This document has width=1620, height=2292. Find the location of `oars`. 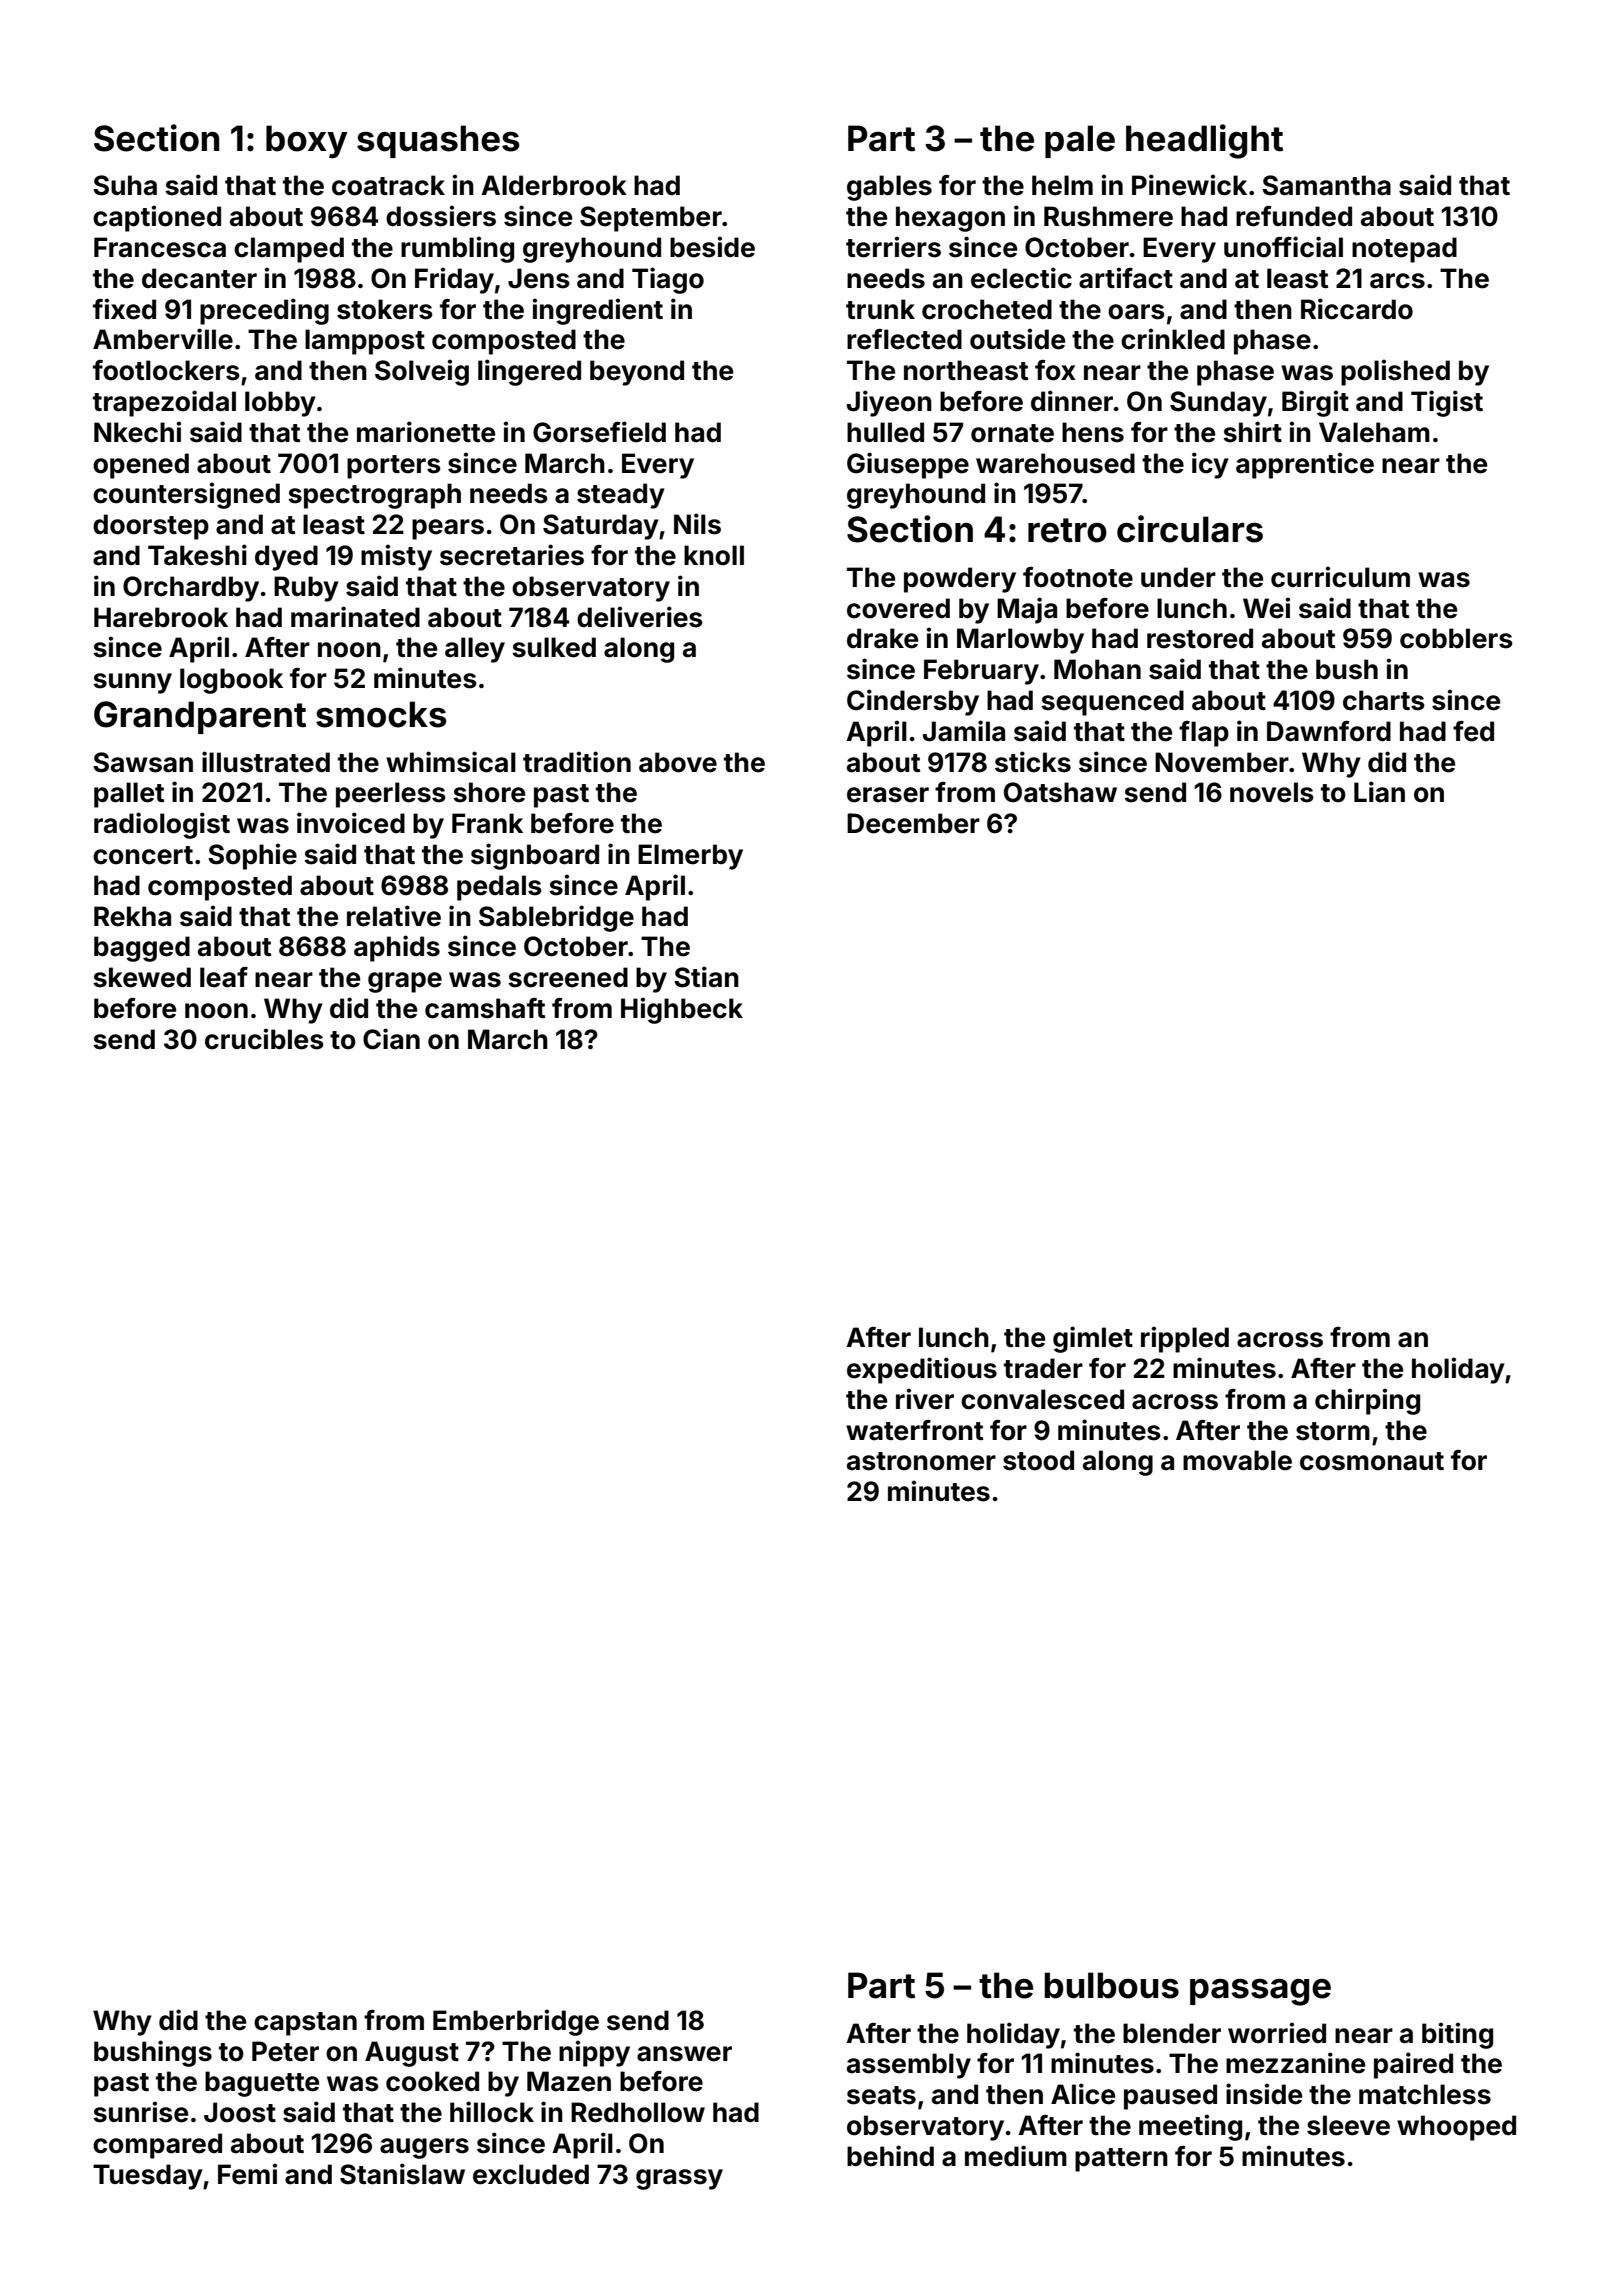

oars is located at coordinates (1136, 312).
